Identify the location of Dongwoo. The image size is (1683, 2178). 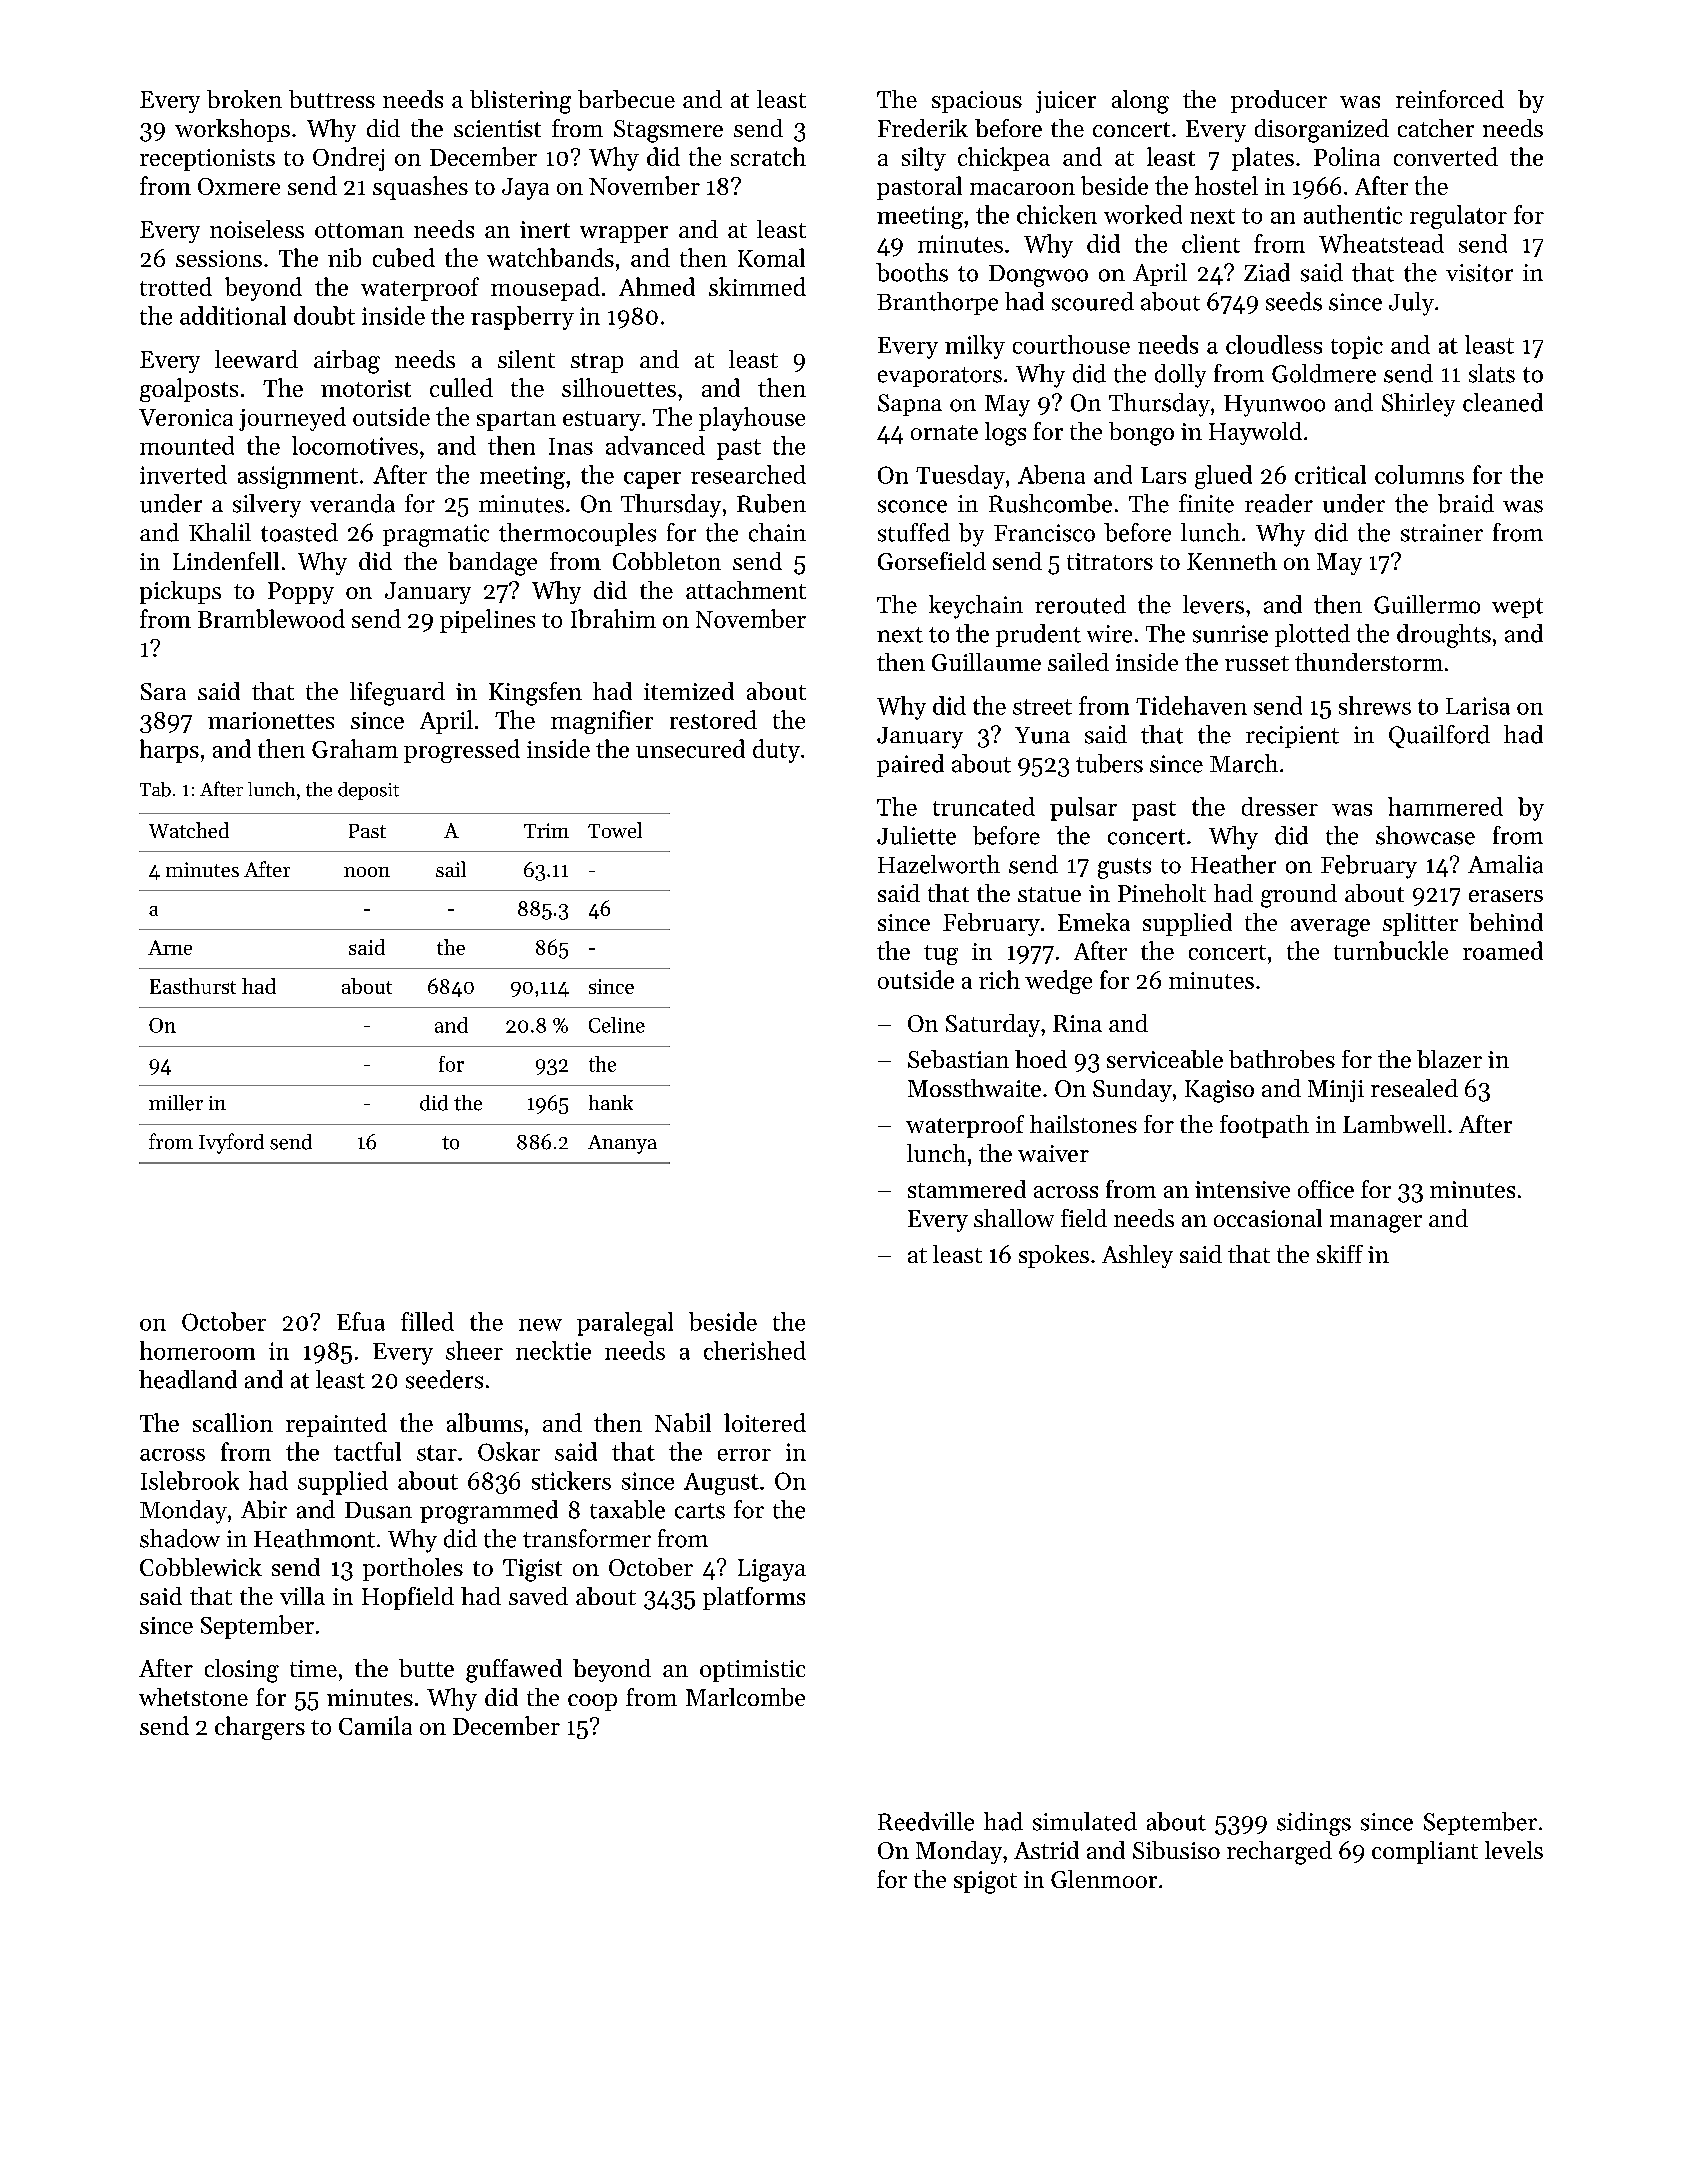
(1038, 276).
